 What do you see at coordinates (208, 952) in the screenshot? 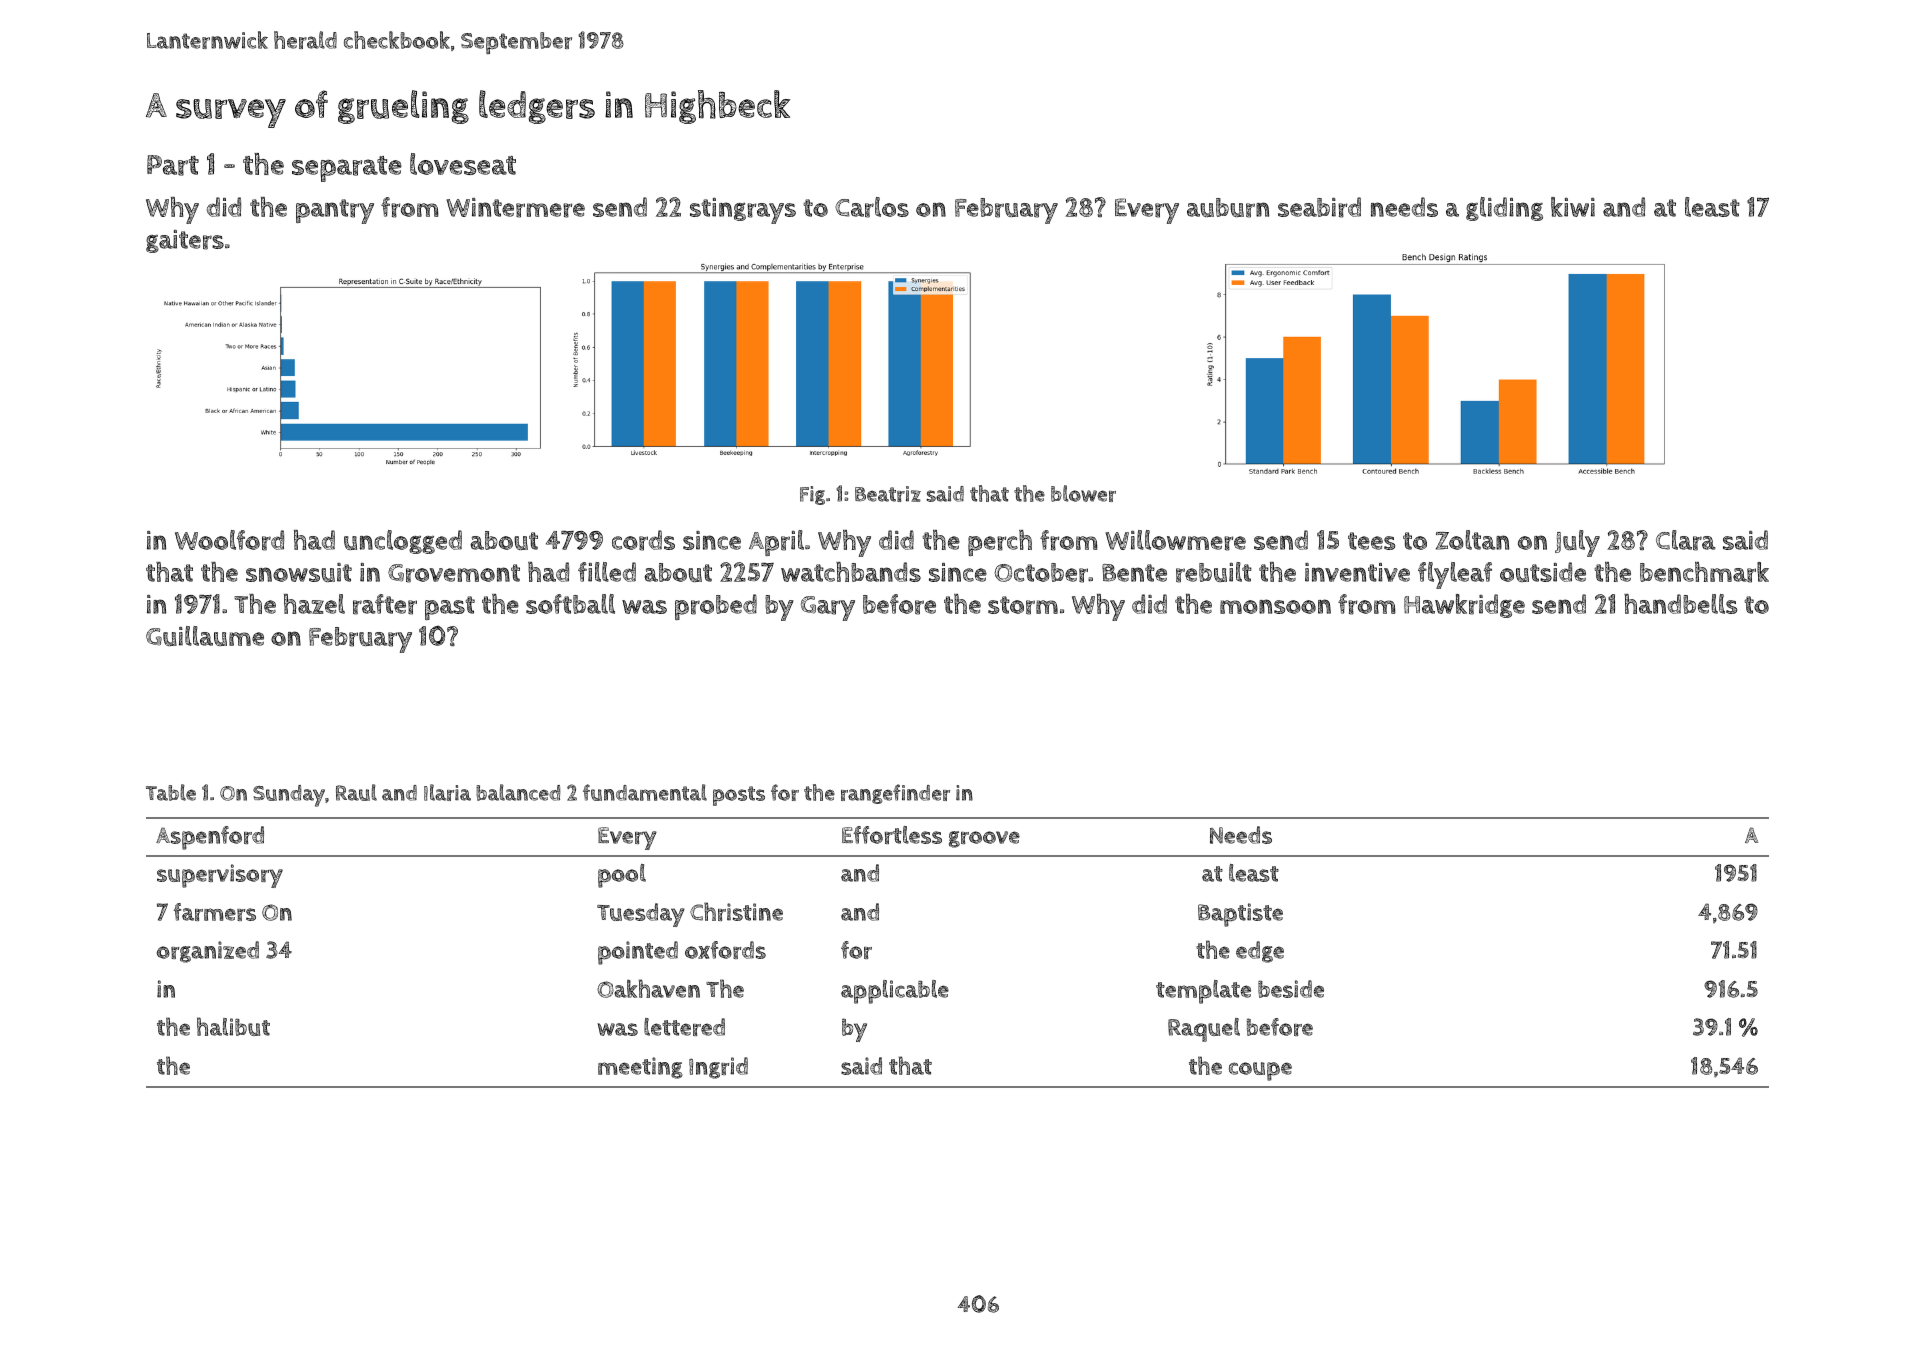
I see `organized` at bounding box center [208, 952].
